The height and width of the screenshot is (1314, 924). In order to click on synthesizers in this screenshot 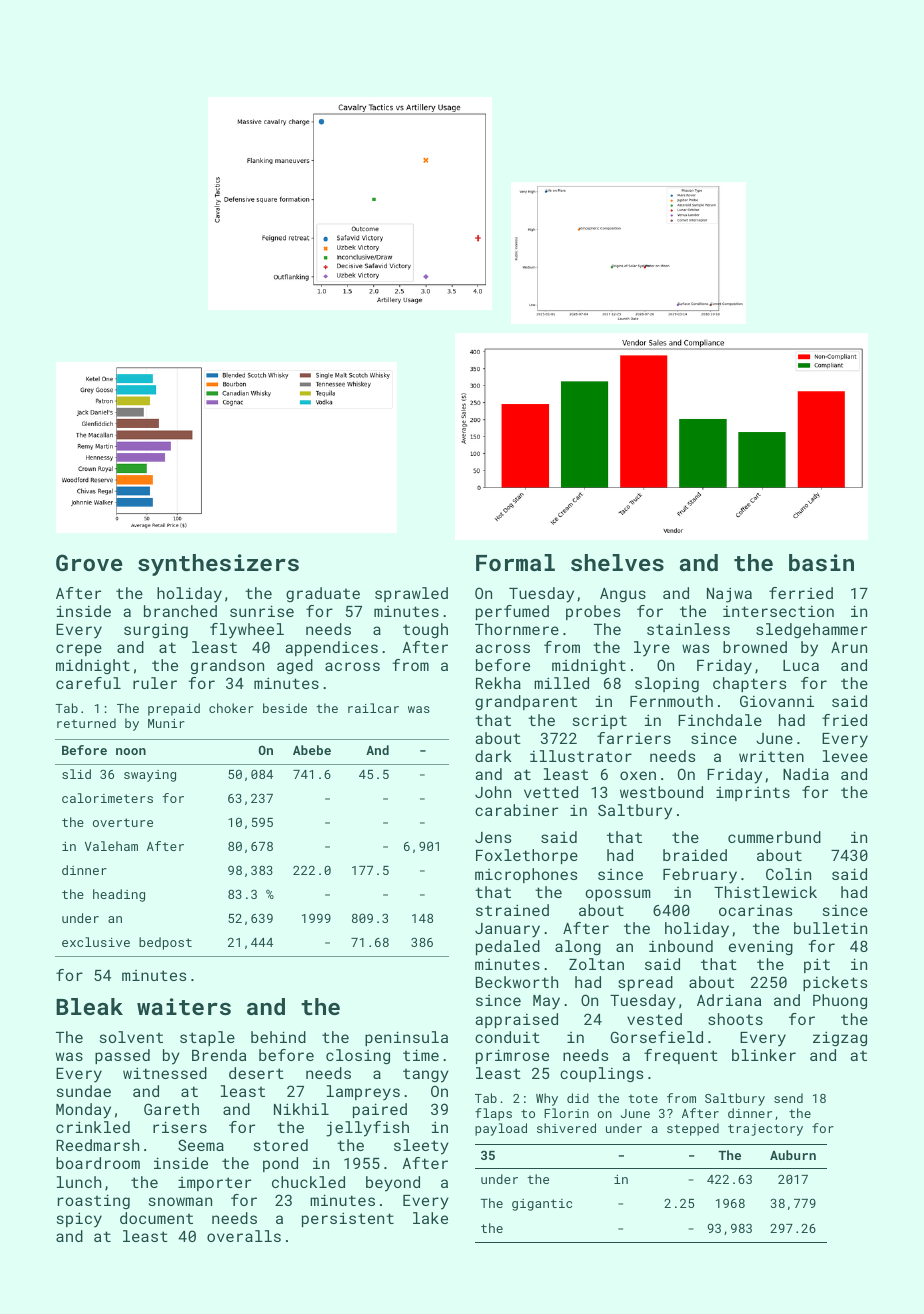, I will do `click(218, 565)`.
